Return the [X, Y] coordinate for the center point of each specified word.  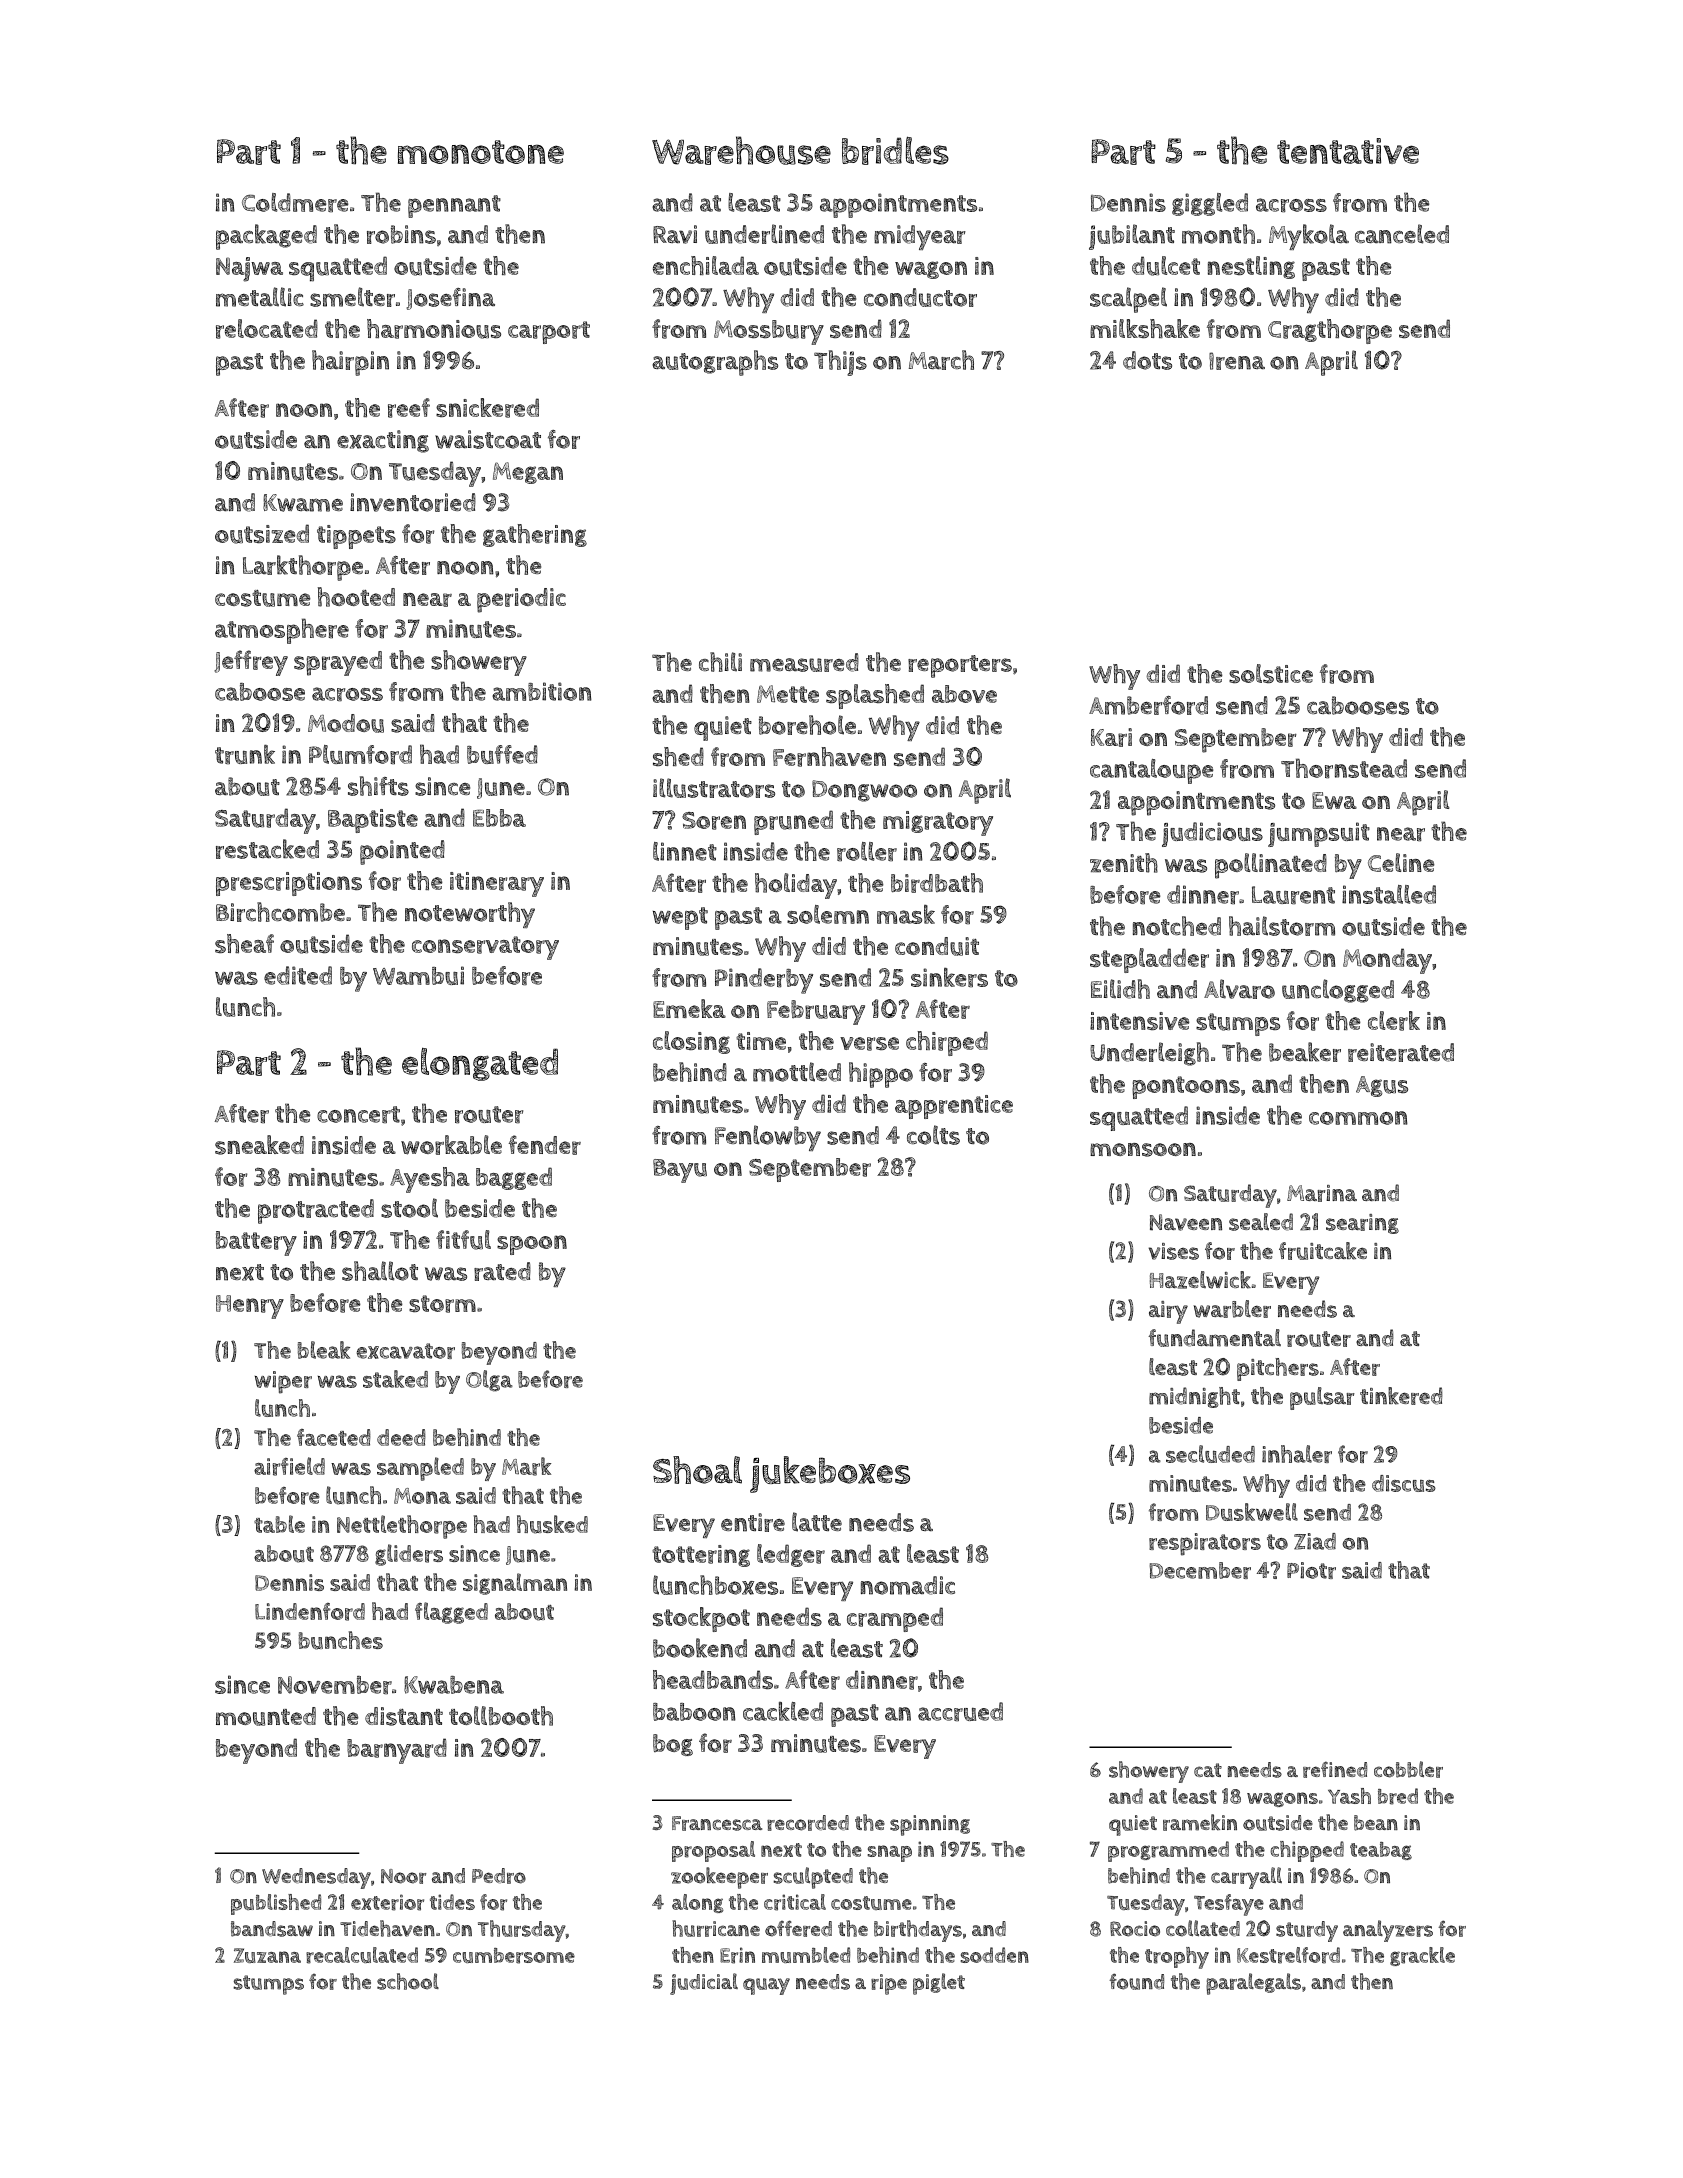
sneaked [259, 1145]
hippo [881, 1075]
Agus [1382, 1086]
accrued [960, 1711]
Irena [1237, 361]
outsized [262, 534]
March [941, 360]
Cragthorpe [1330, 331]
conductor [920, 297]
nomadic [908, 1585]
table [279, 1524]
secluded [1210, 1454]
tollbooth [501, 1716]
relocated [267, 329]
